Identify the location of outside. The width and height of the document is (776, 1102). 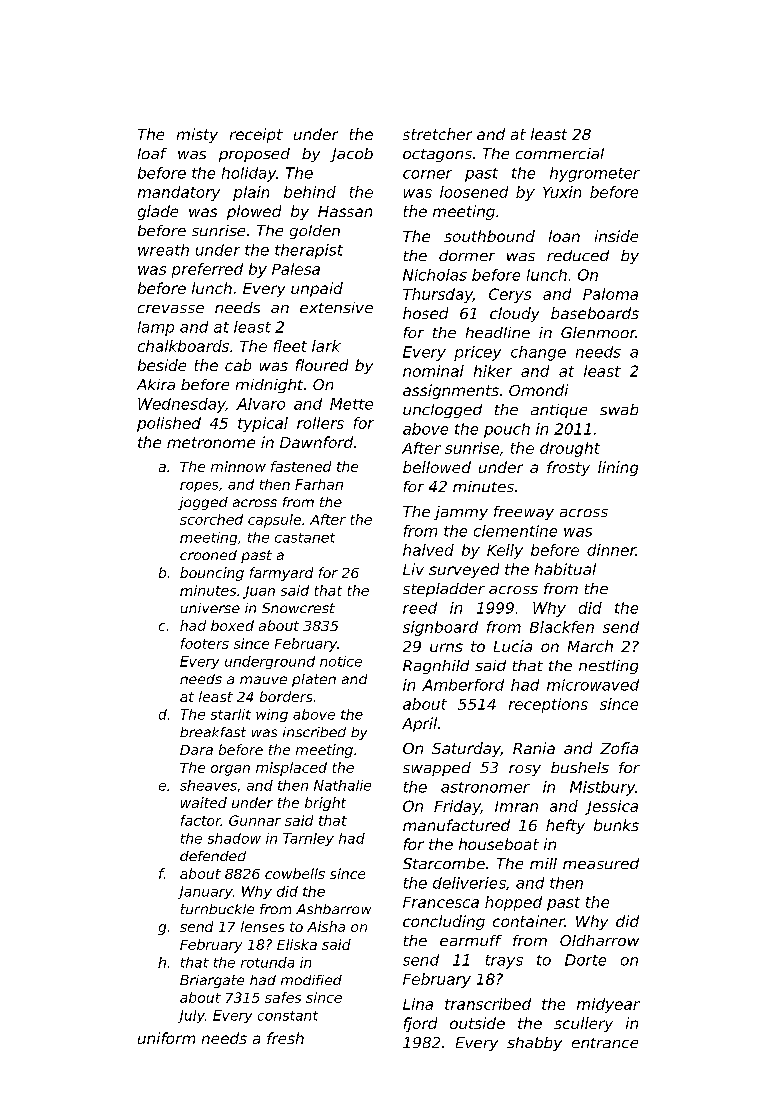
(477, 1023).
